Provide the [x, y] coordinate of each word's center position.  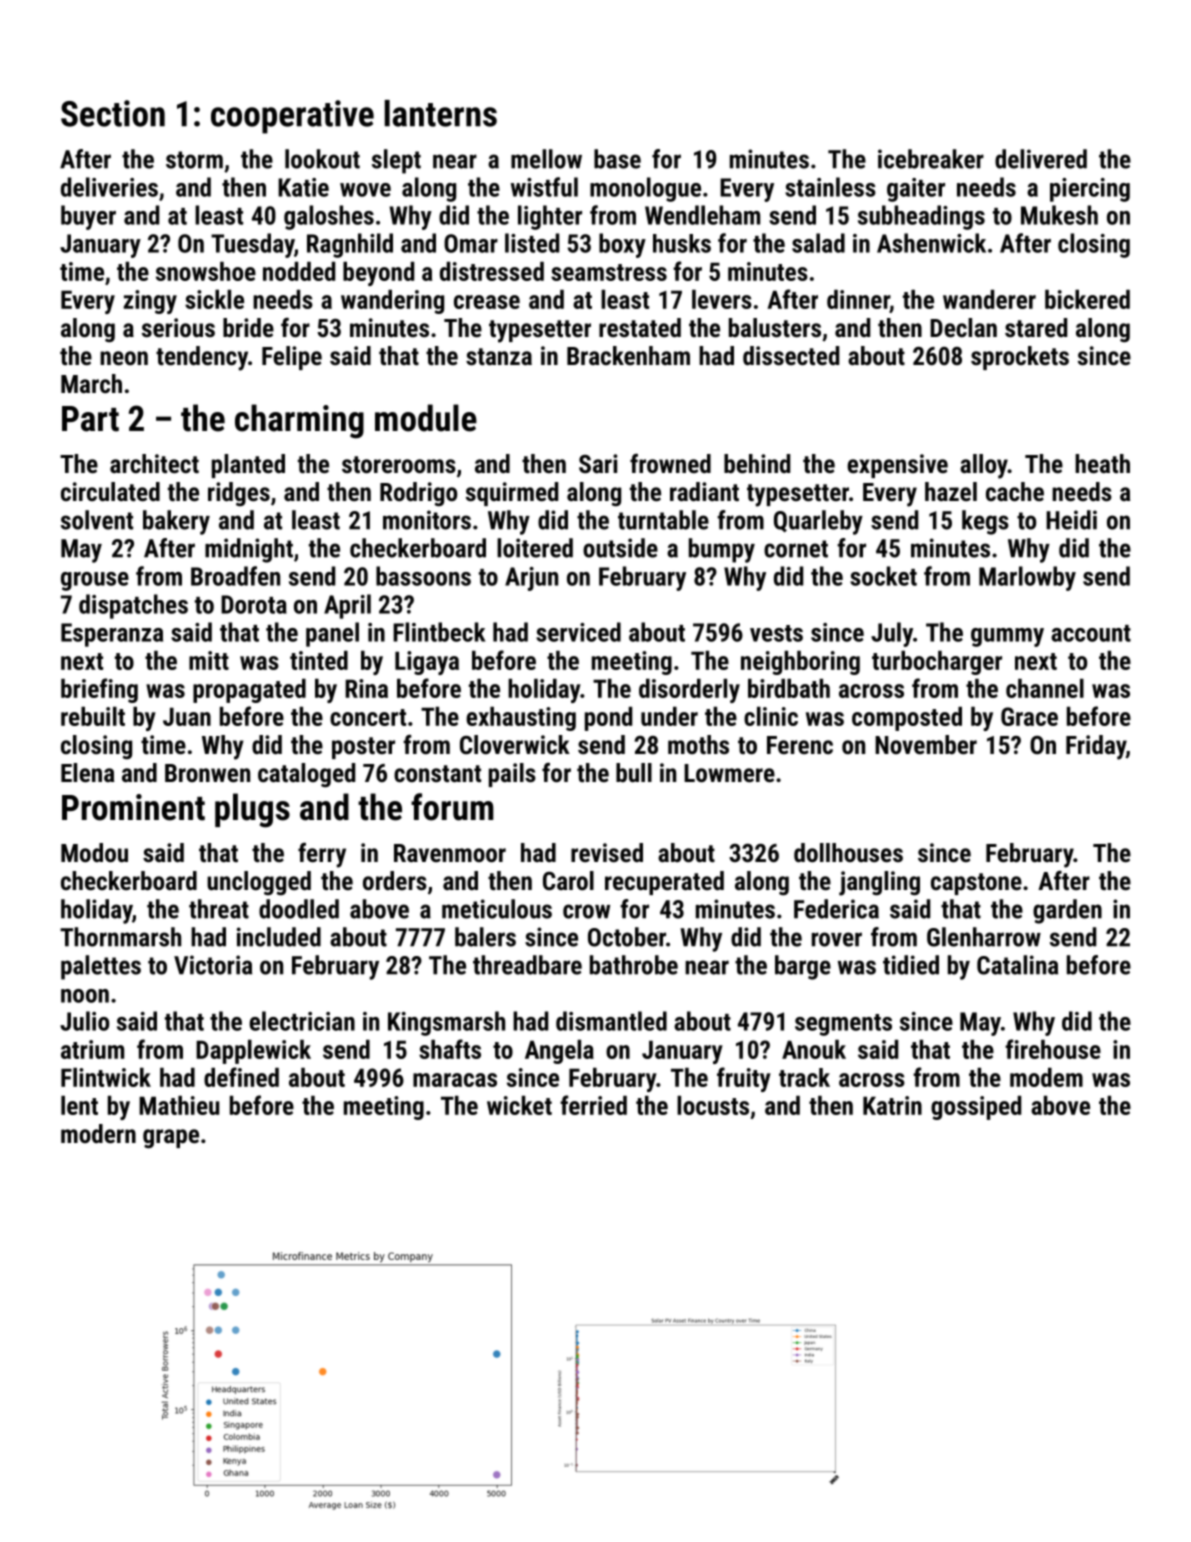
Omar [471, 243]
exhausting [521, 719]
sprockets [1020, 358]
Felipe [292, 358]
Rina [366, 688]
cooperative [292, 117]
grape [171, 1139]
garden [1067, 911]
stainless [830, 187]
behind [757, 463]
